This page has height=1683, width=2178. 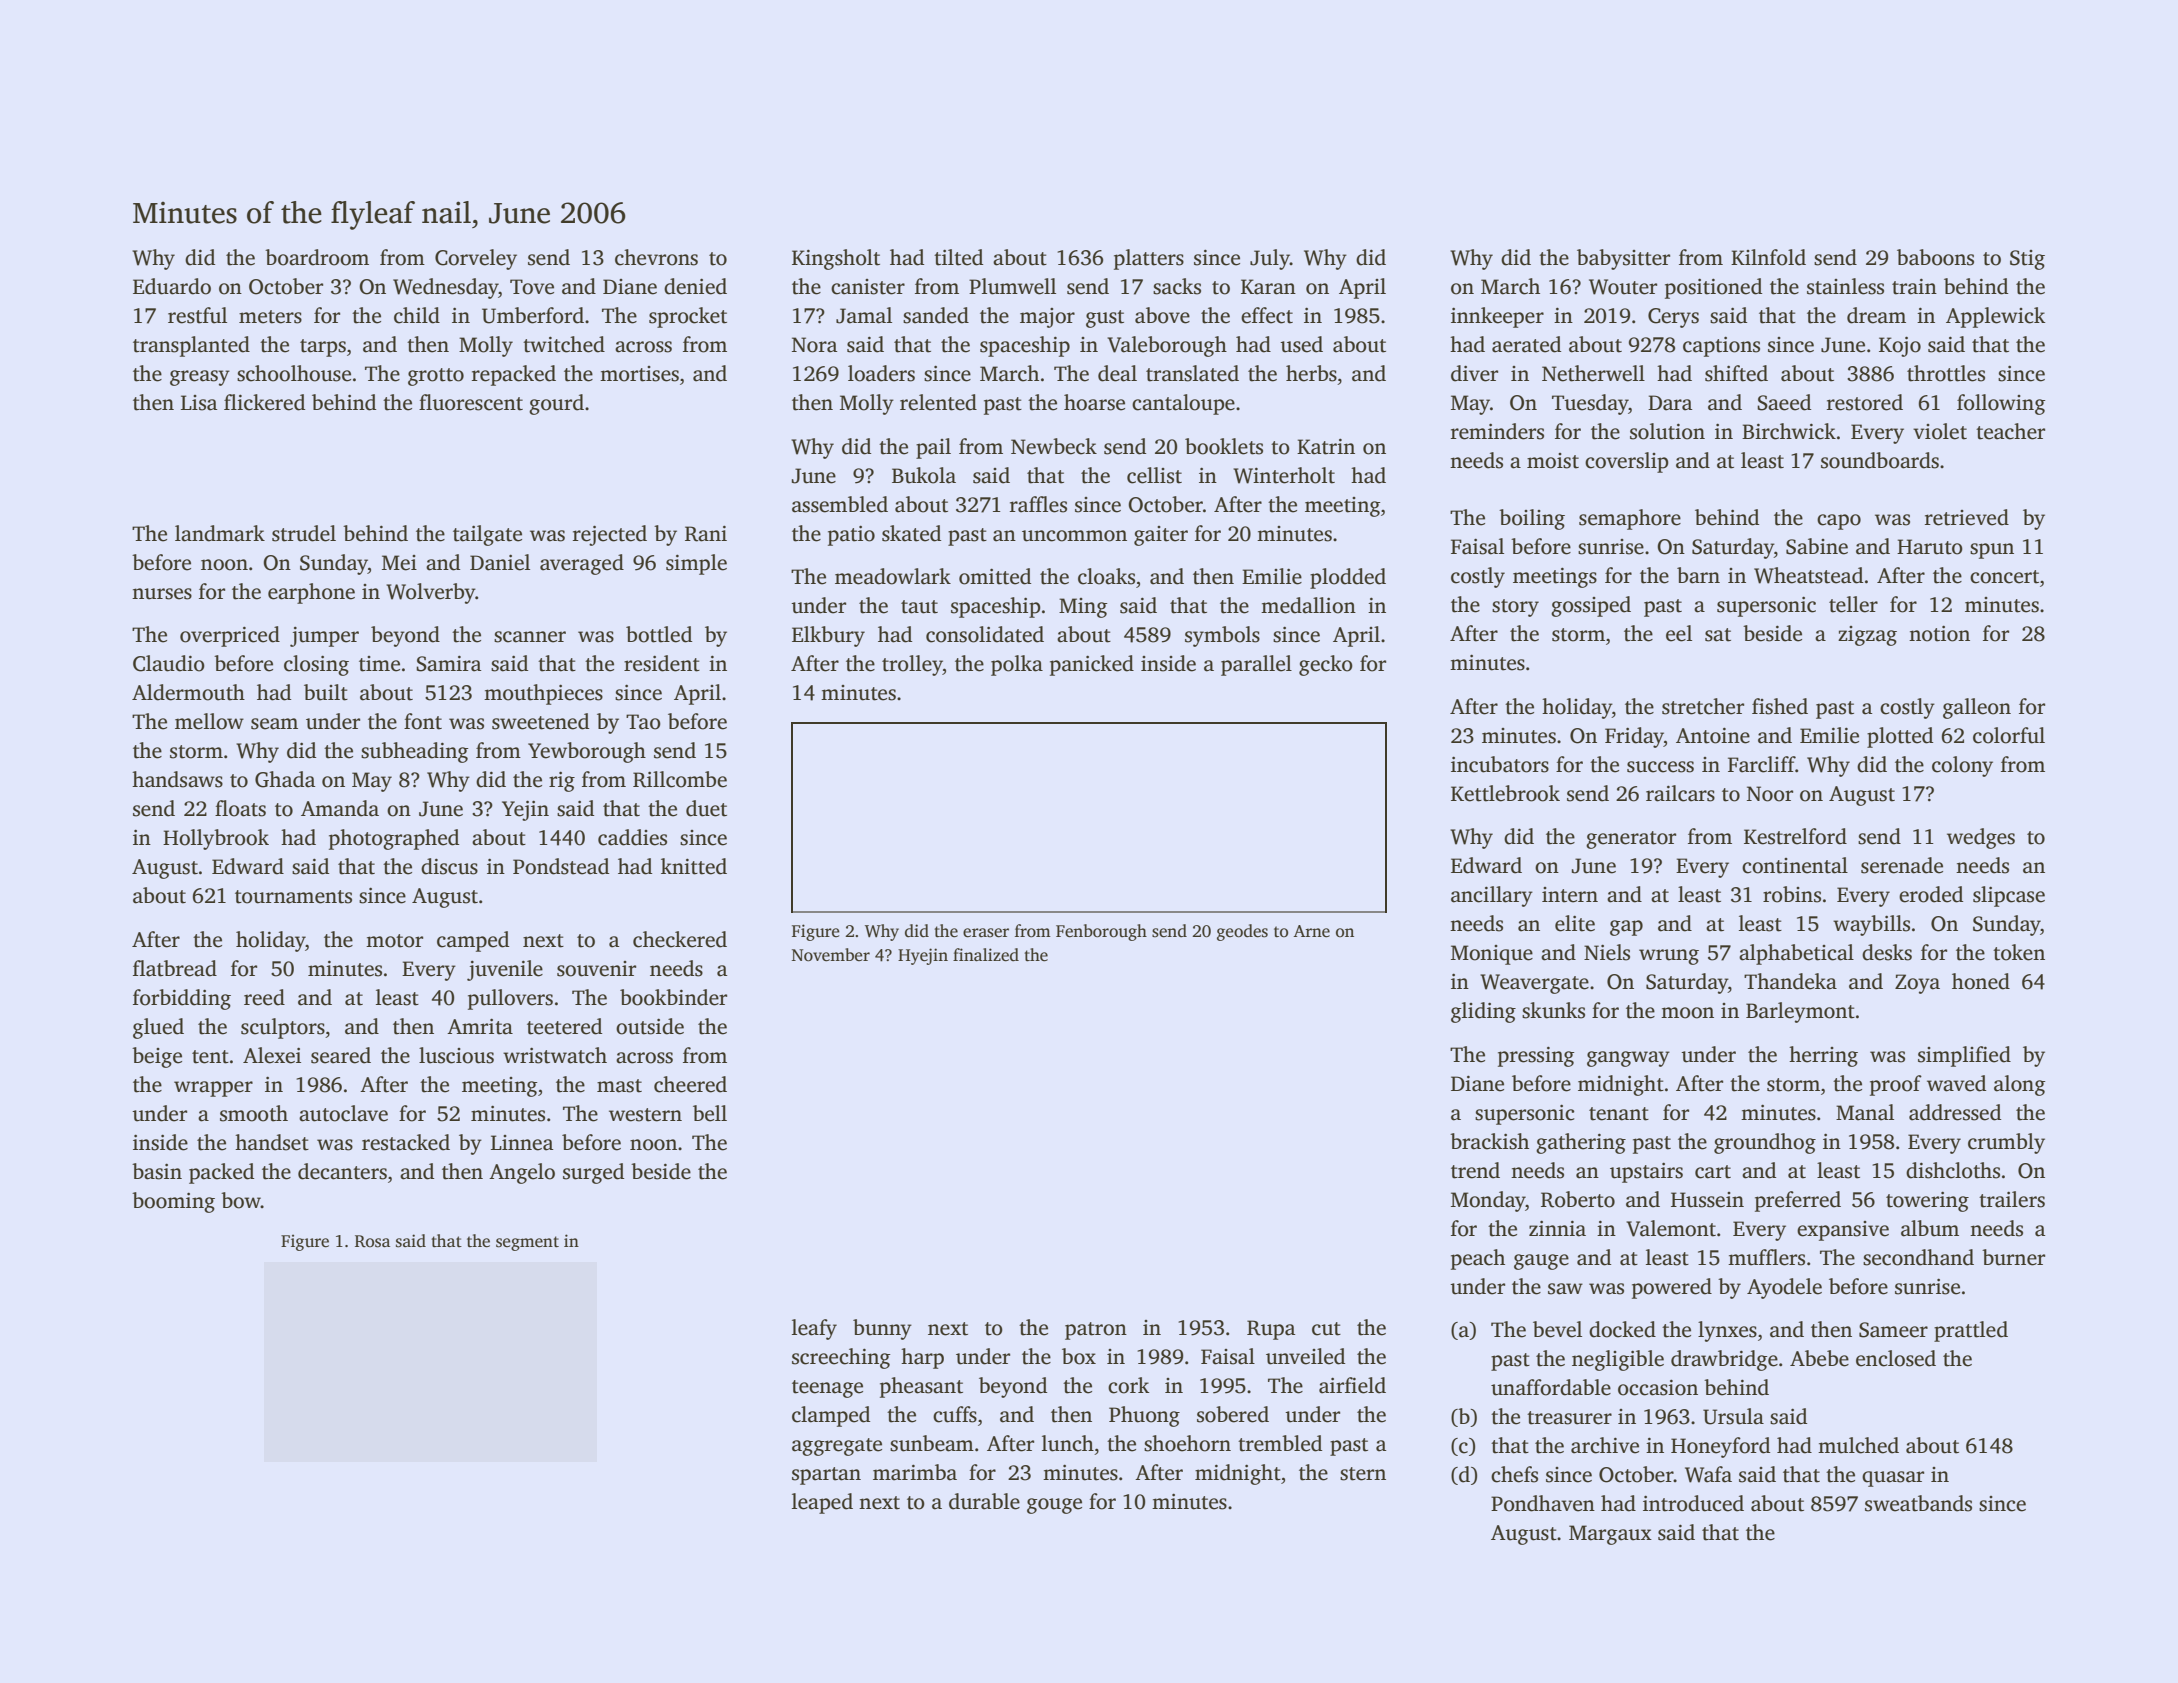 What do you see at coordinates (294, 373) in the page?
I see `schoolhouse` at bounding box center [294, 373].
